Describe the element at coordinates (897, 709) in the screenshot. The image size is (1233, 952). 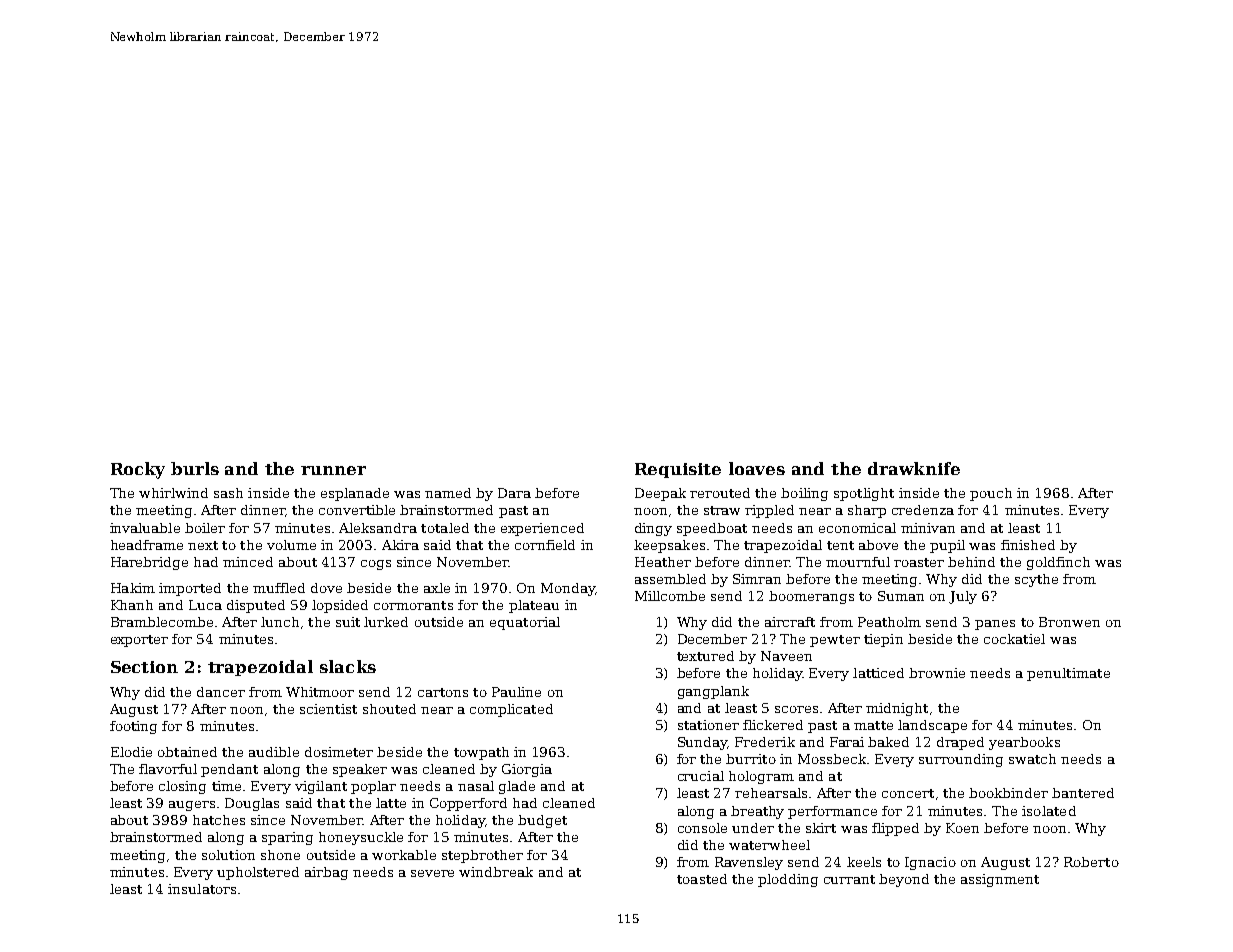
I see `midnight` at that location.
